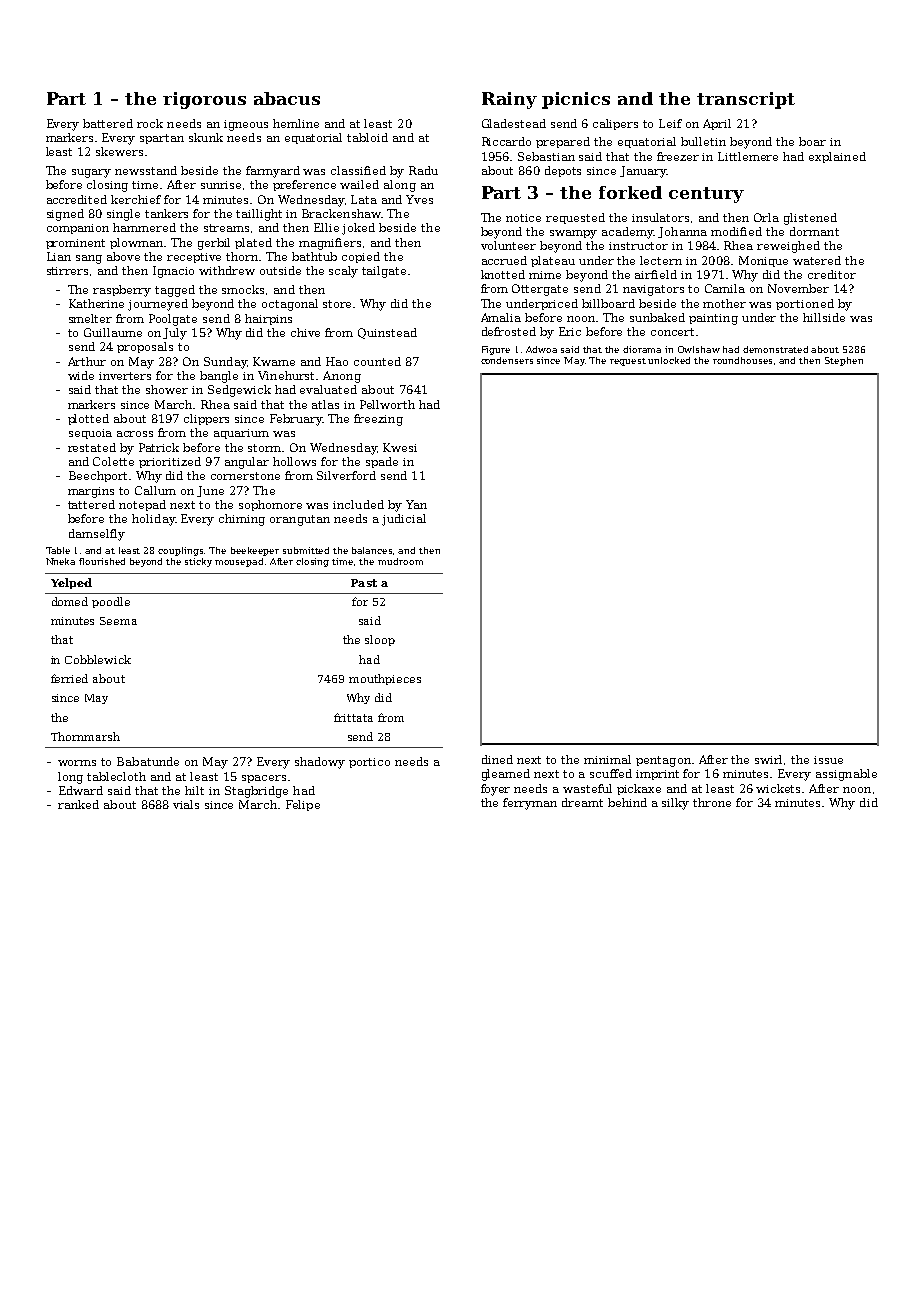 This image has height=1308, width=924. What do you see at coordinates (837, 157) in the image?
I see `explained` at bounding box center [837, 157].
